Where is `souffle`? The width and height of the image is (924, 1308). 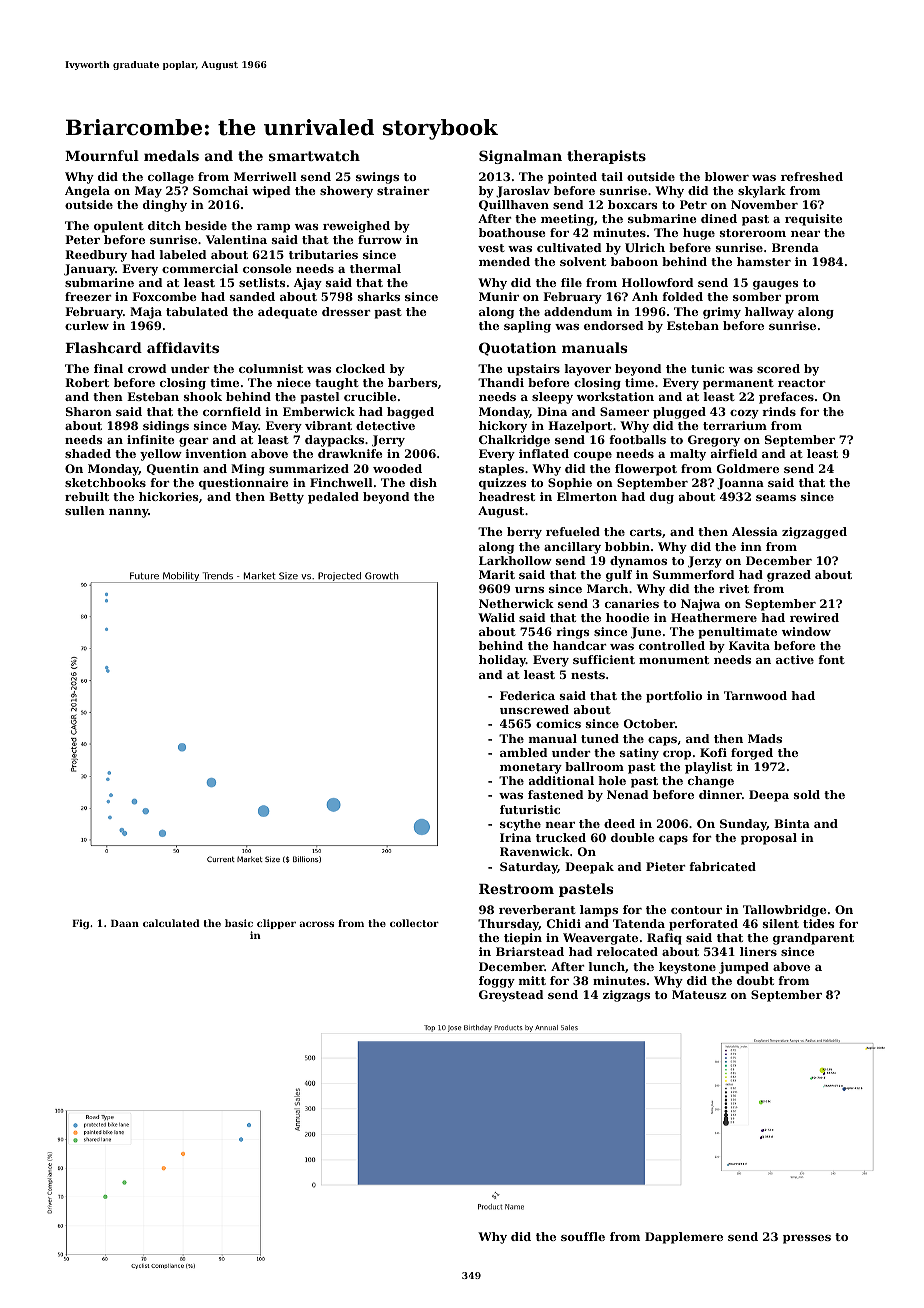 souffle is located at coordinates (583, 1236).
